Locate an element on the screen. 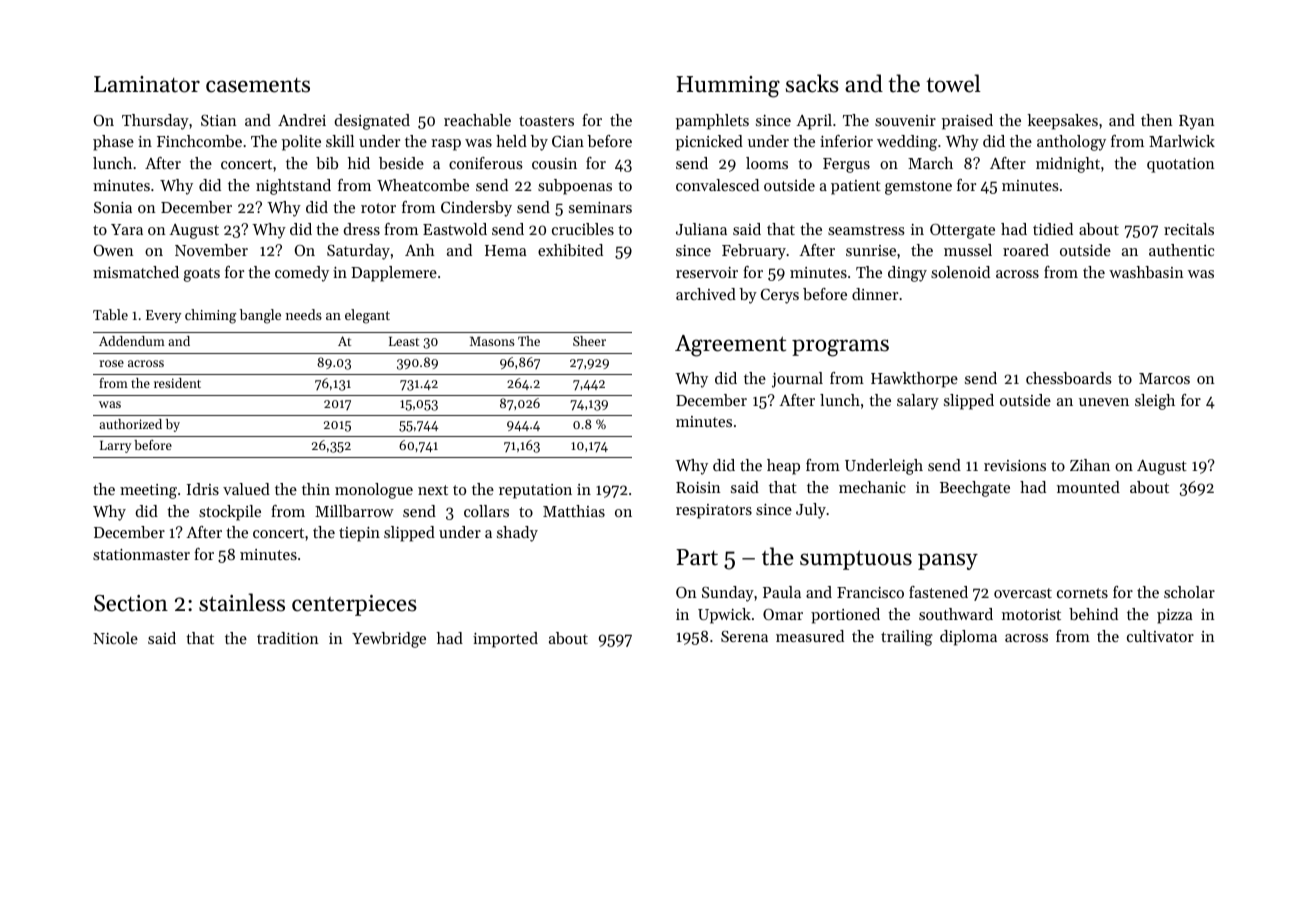 The height and width of the screenshot is (924, 1308). reputation is located at coordinates (535, 491).
